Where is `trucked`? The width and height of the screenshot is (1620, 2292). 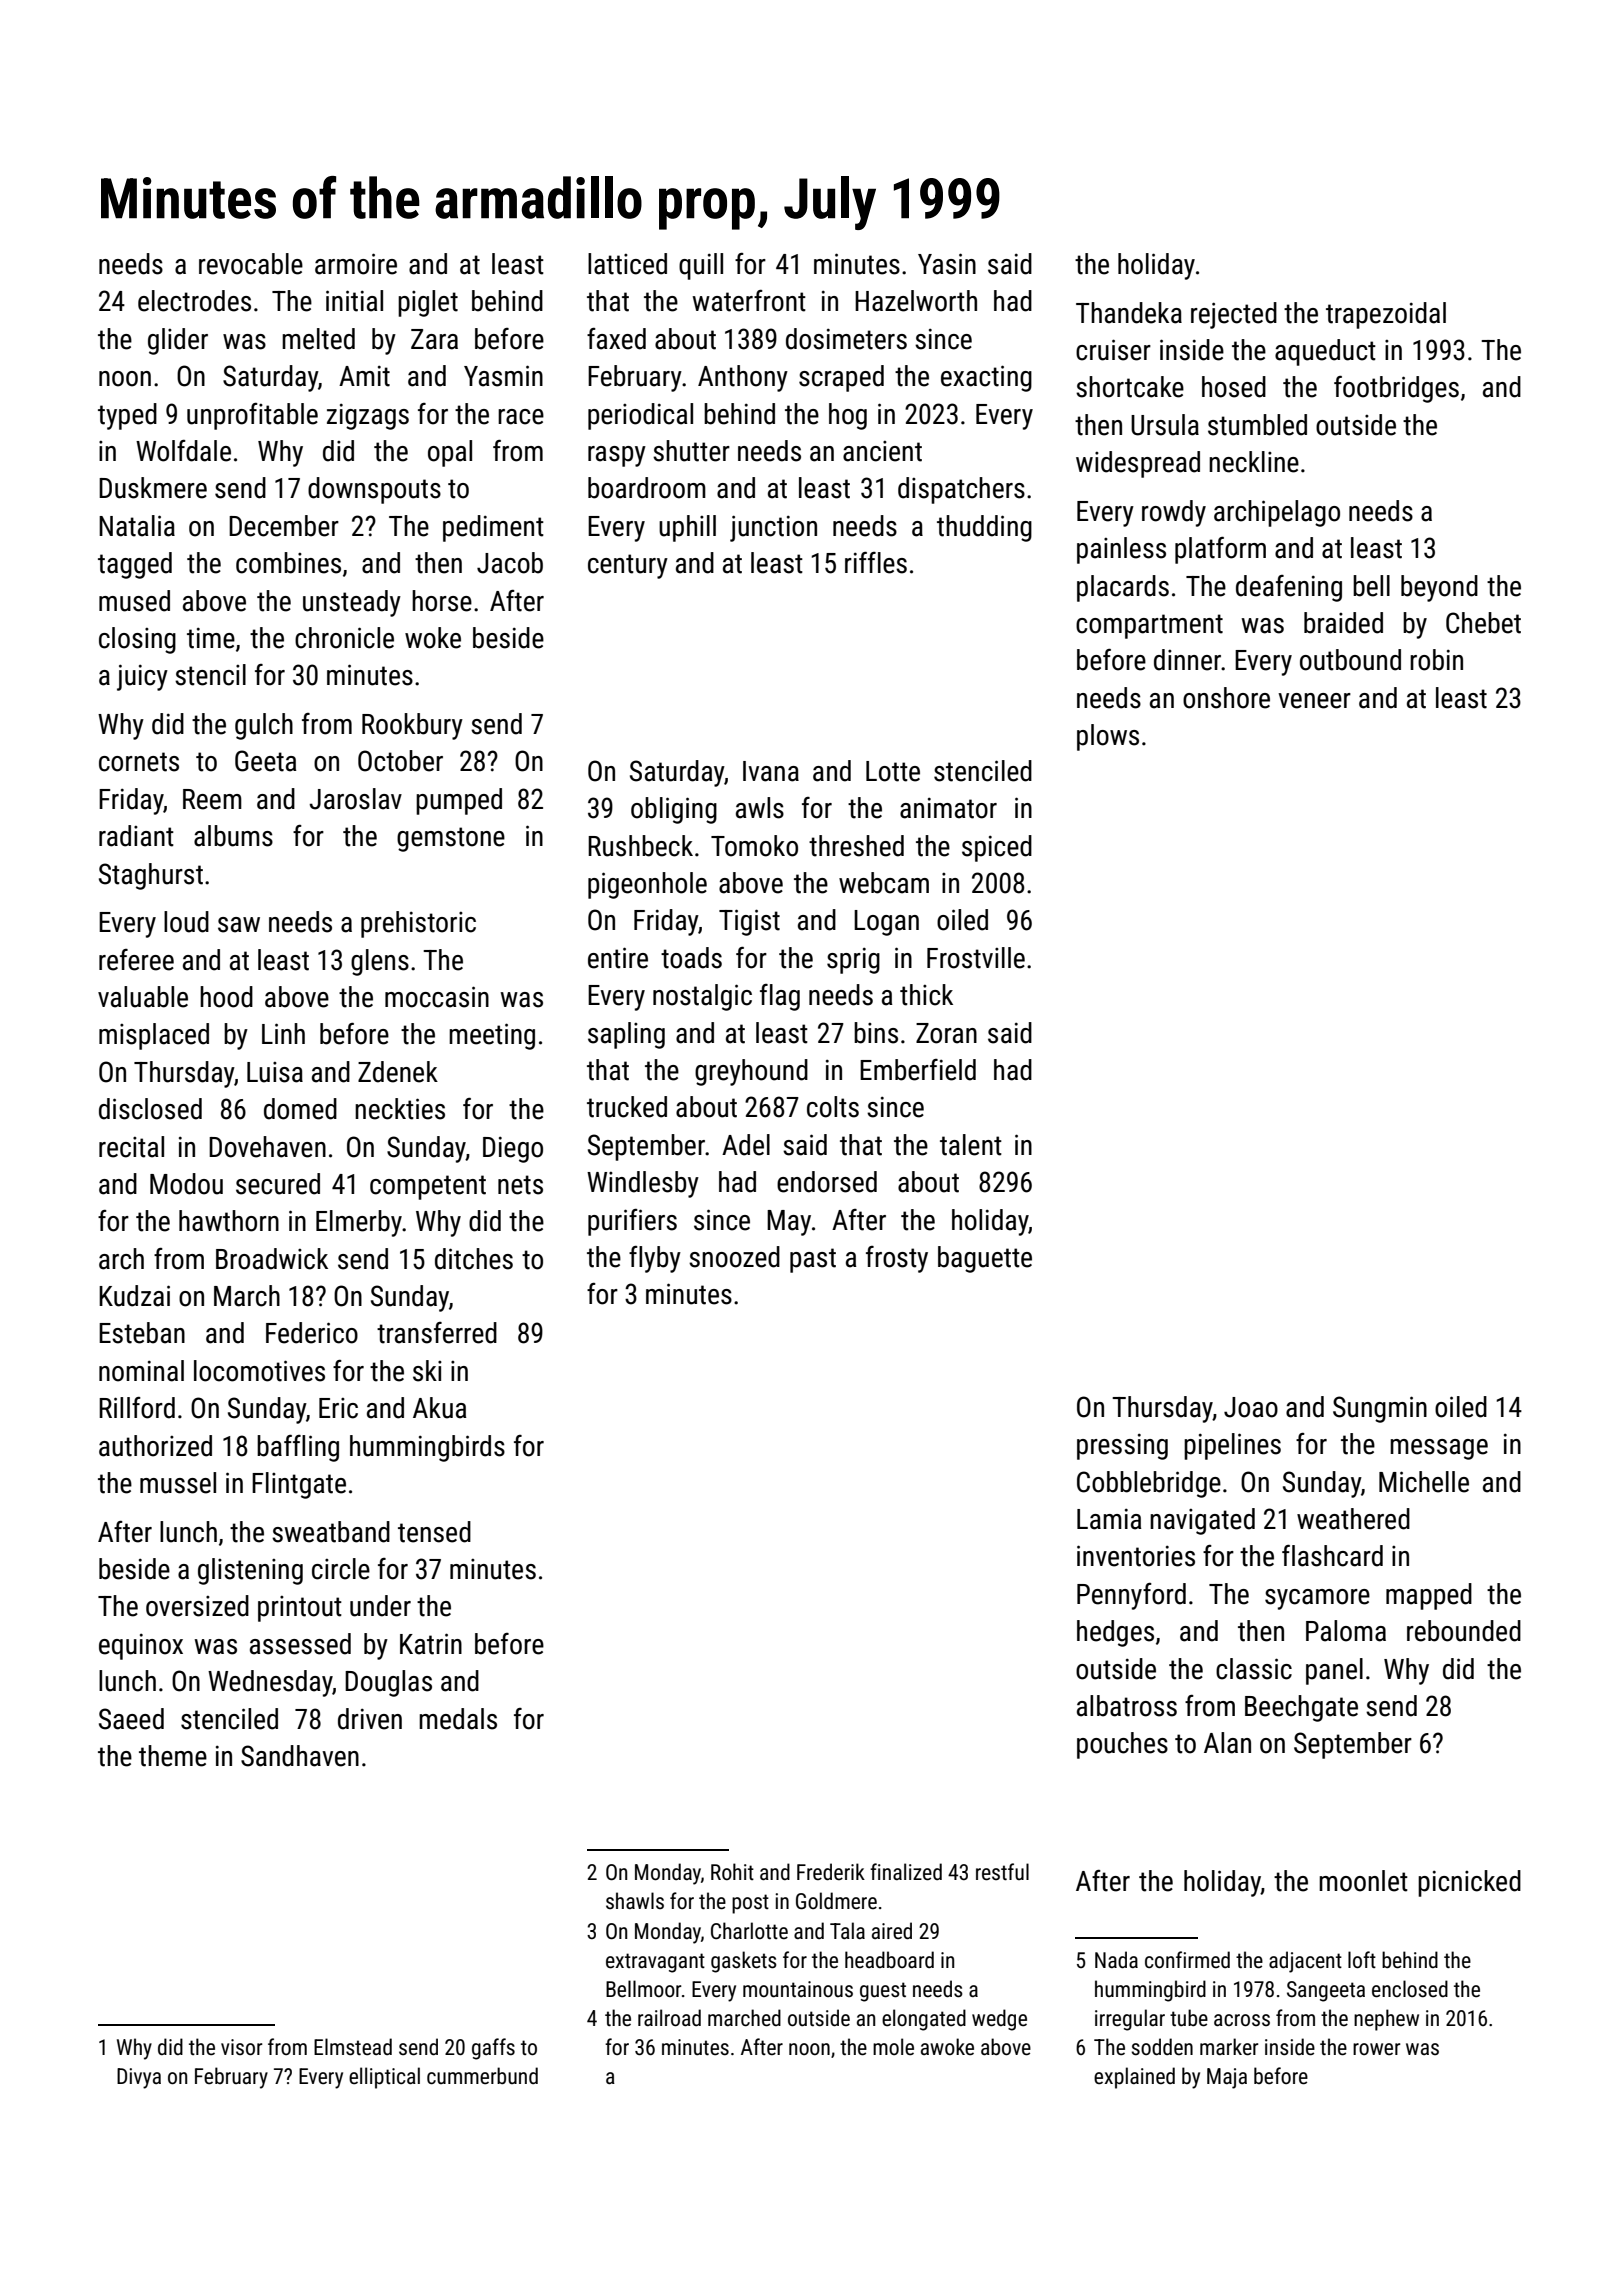
trucked is located at coordinates (627, 1107).
